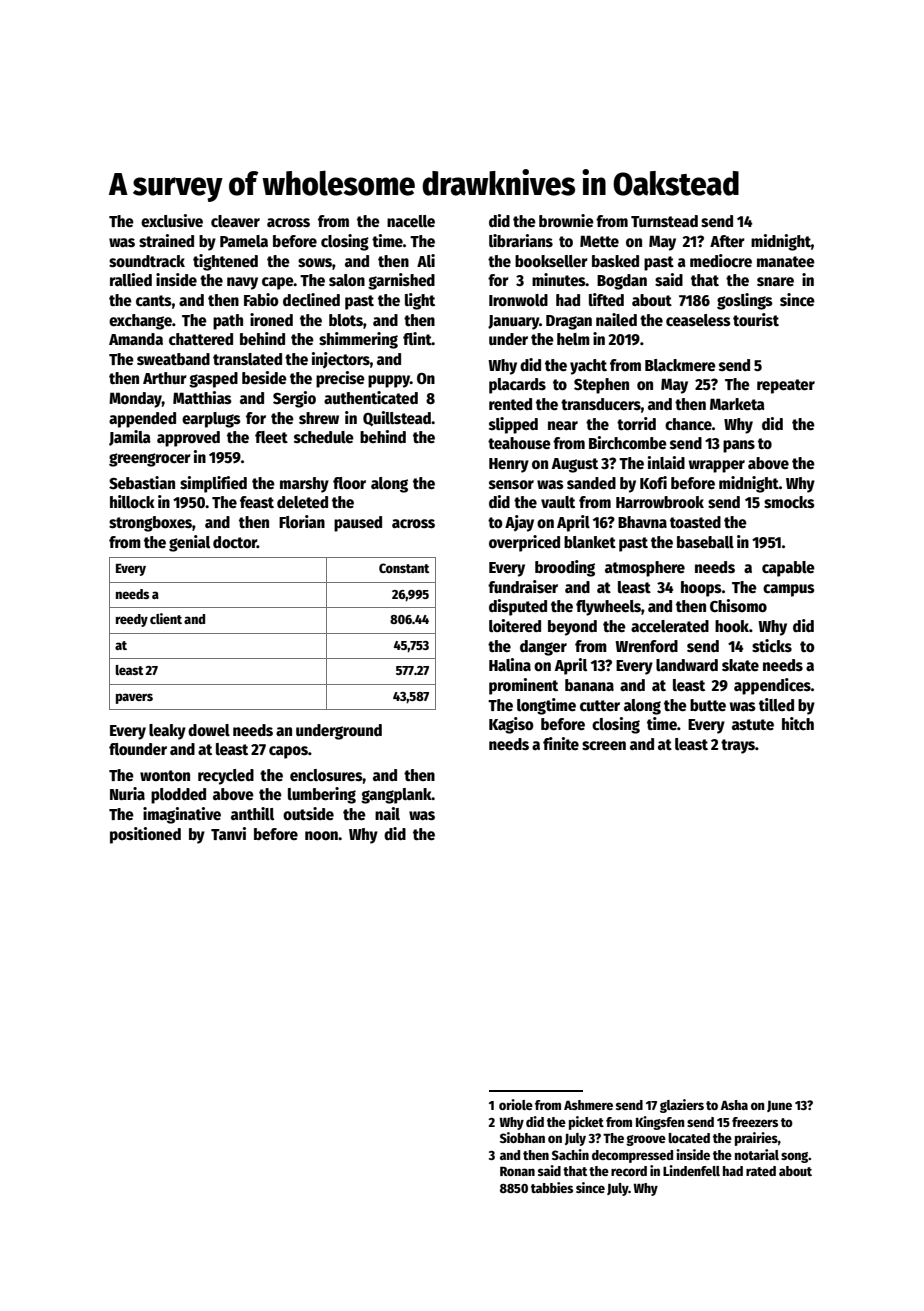 The width and height of the document is (924, 1311). Describe the element at coordinates (244, 241) in the document. I see `Pamela` at that location.
